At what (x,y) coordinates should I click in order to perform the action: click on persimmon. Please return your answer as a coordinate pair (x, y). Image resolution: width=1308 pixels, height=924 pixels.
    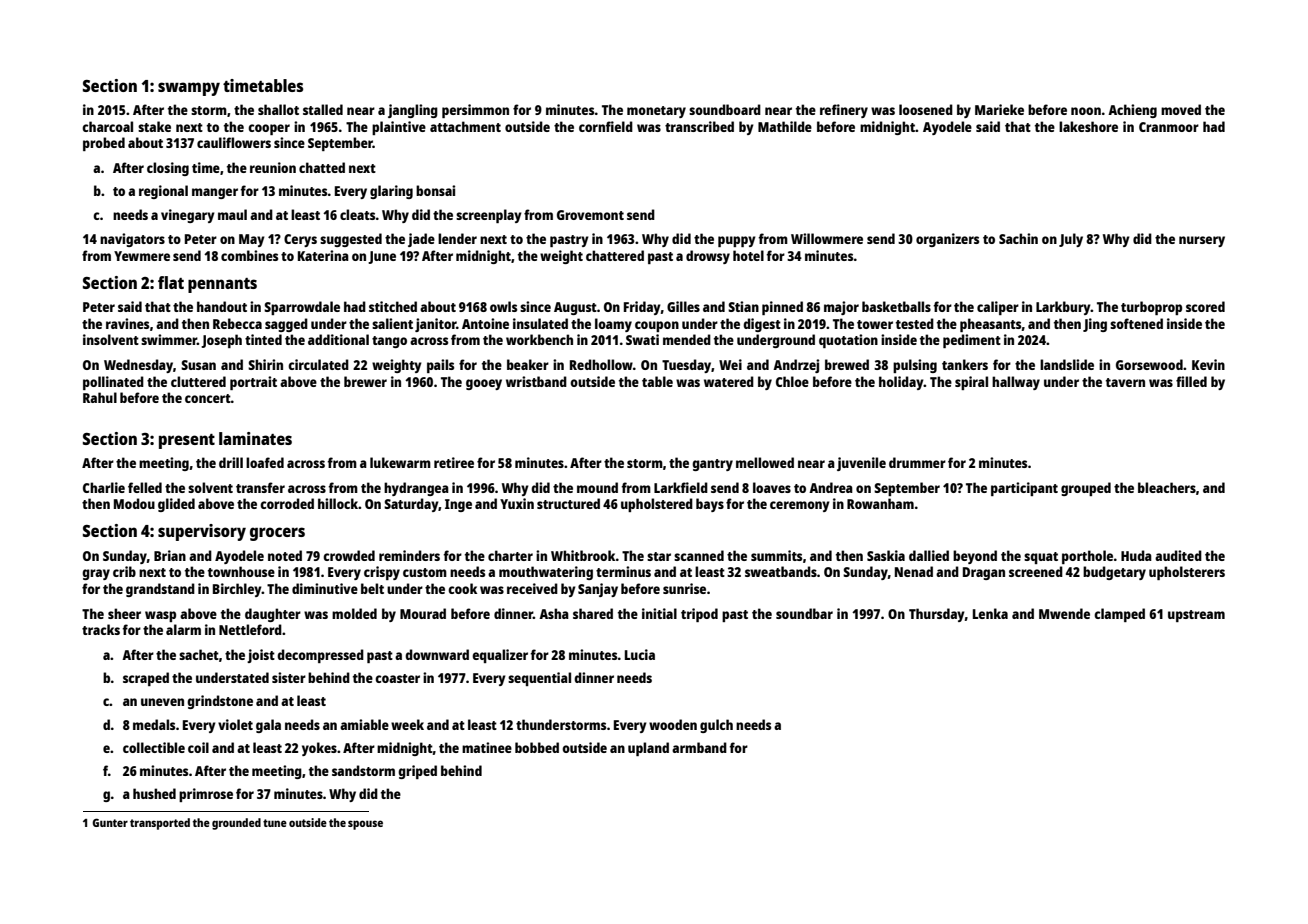
    Looking at the image, I should click on (475, 111).
